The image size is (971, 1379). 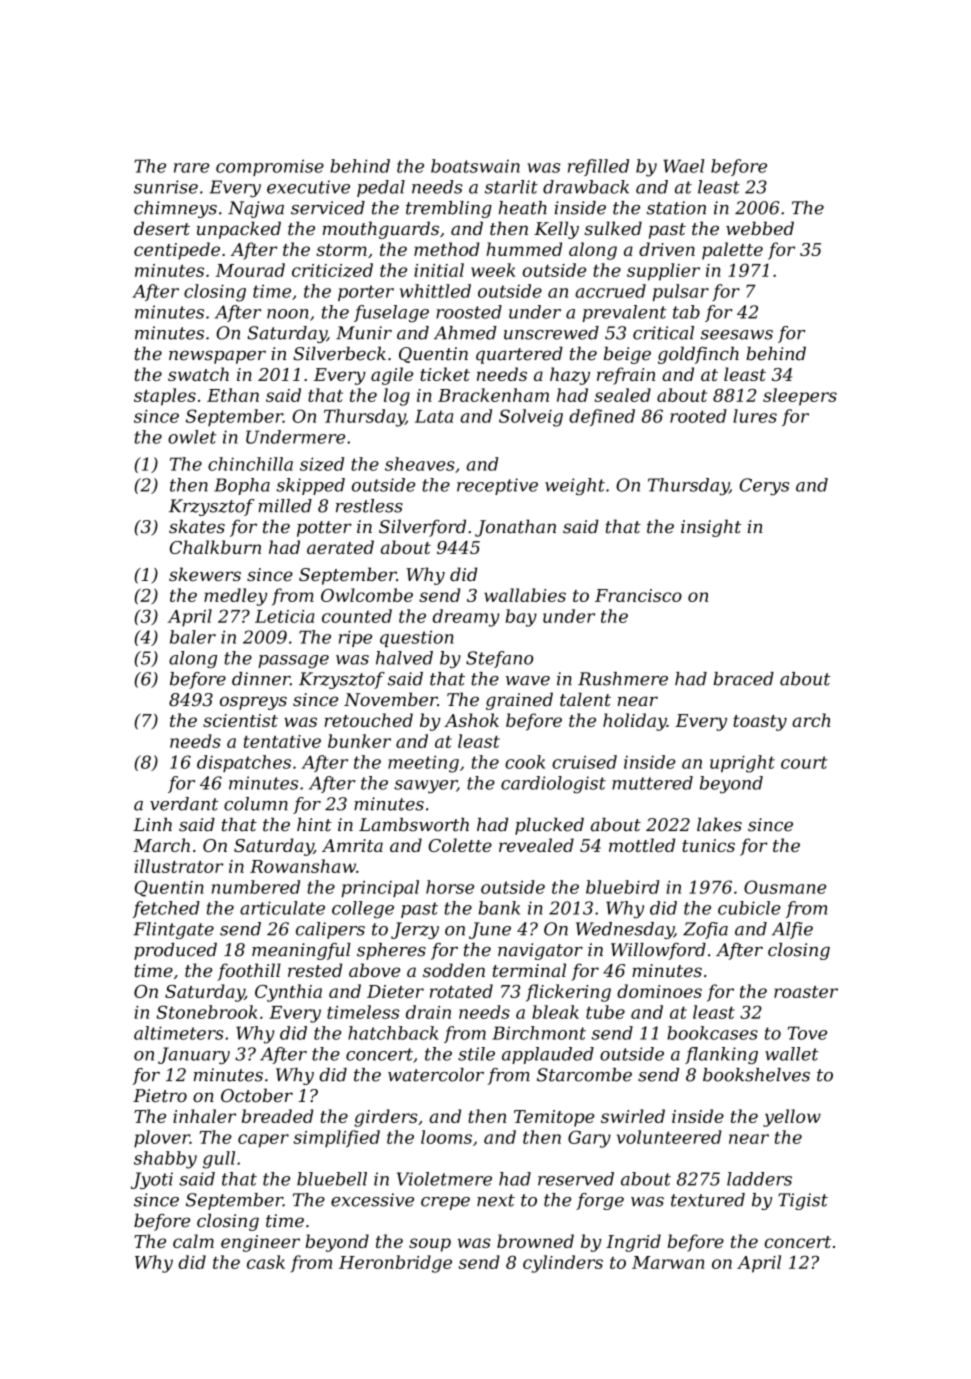 I want to click on Jyoti, so click(x=152, y=1180).
